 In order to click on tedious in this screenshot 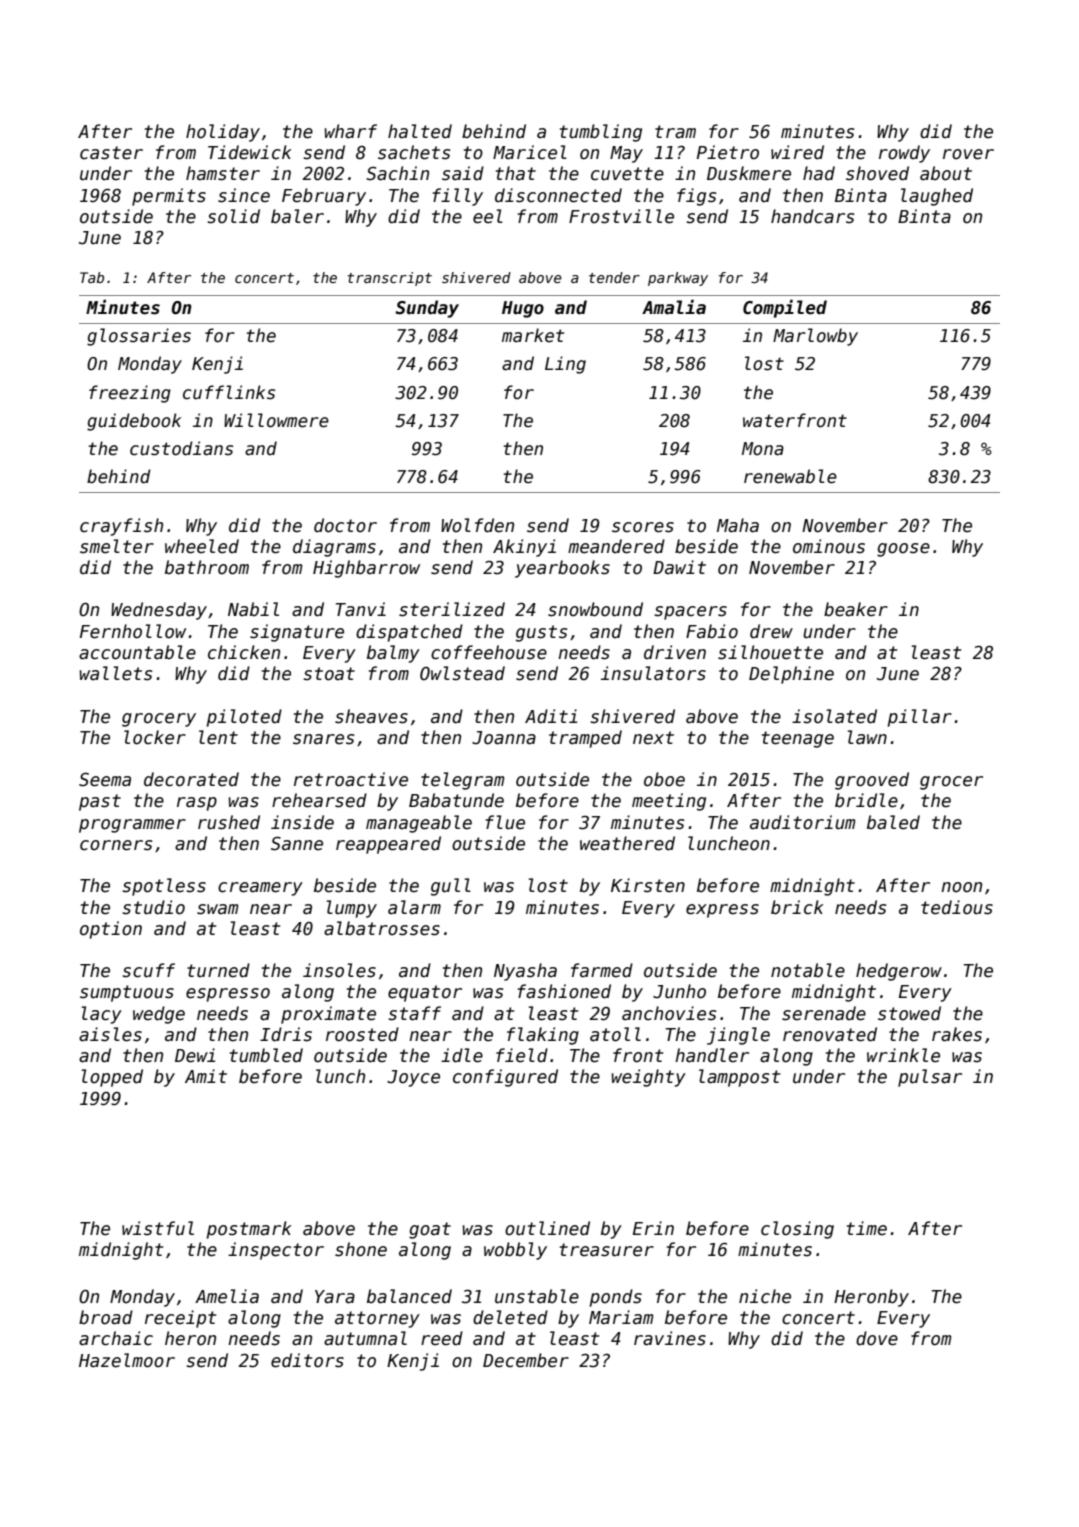, I will do `click(957, 907)`.
